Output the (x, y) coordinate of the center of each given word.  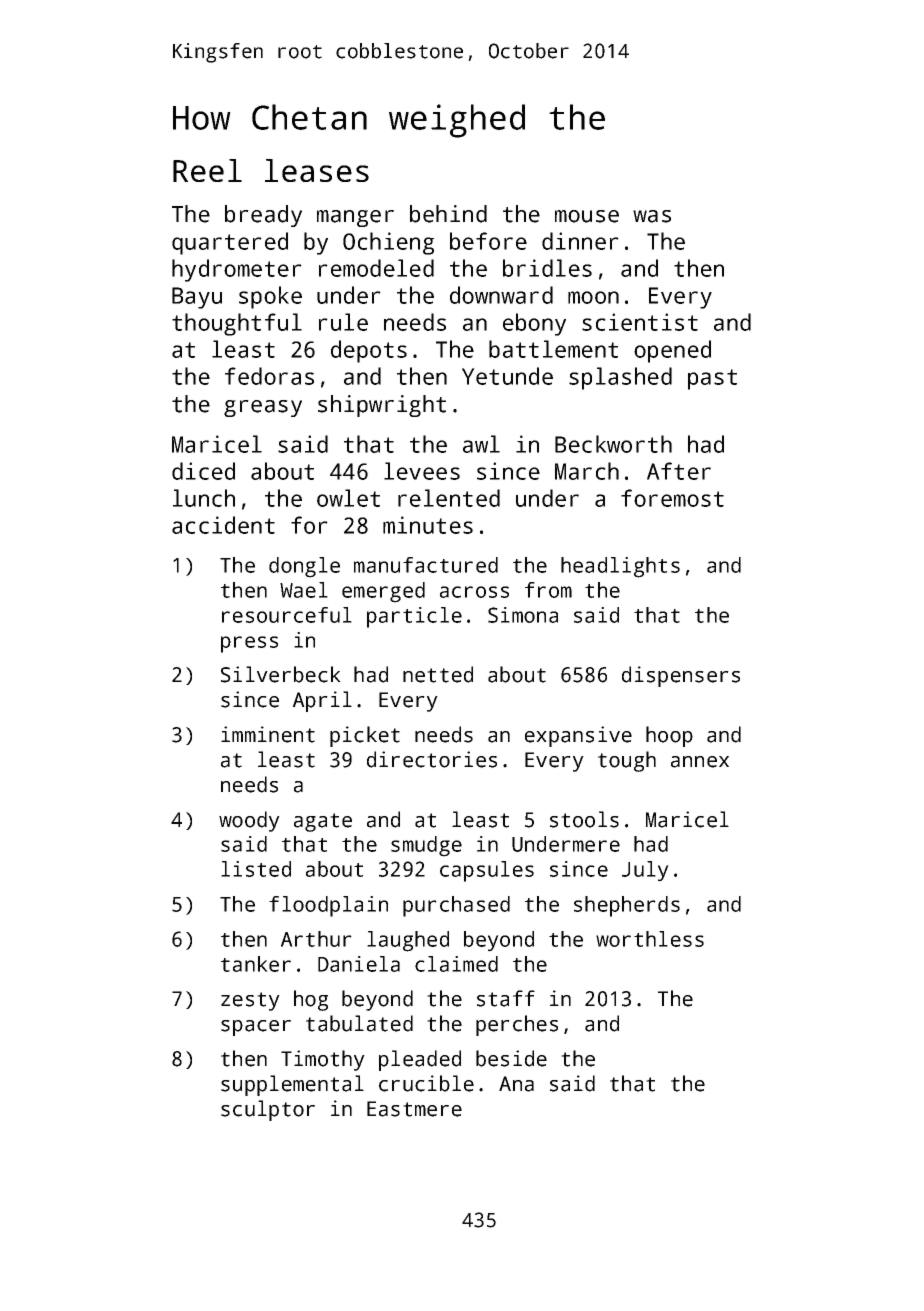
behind (448, 214)
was (652, 216)
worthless (650, 939)
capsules (487, 871)
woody (249, 821)
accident (223, 525)
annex (700, 762)
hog (311, 1000)
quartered (230, 243)
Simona (523, 615)
